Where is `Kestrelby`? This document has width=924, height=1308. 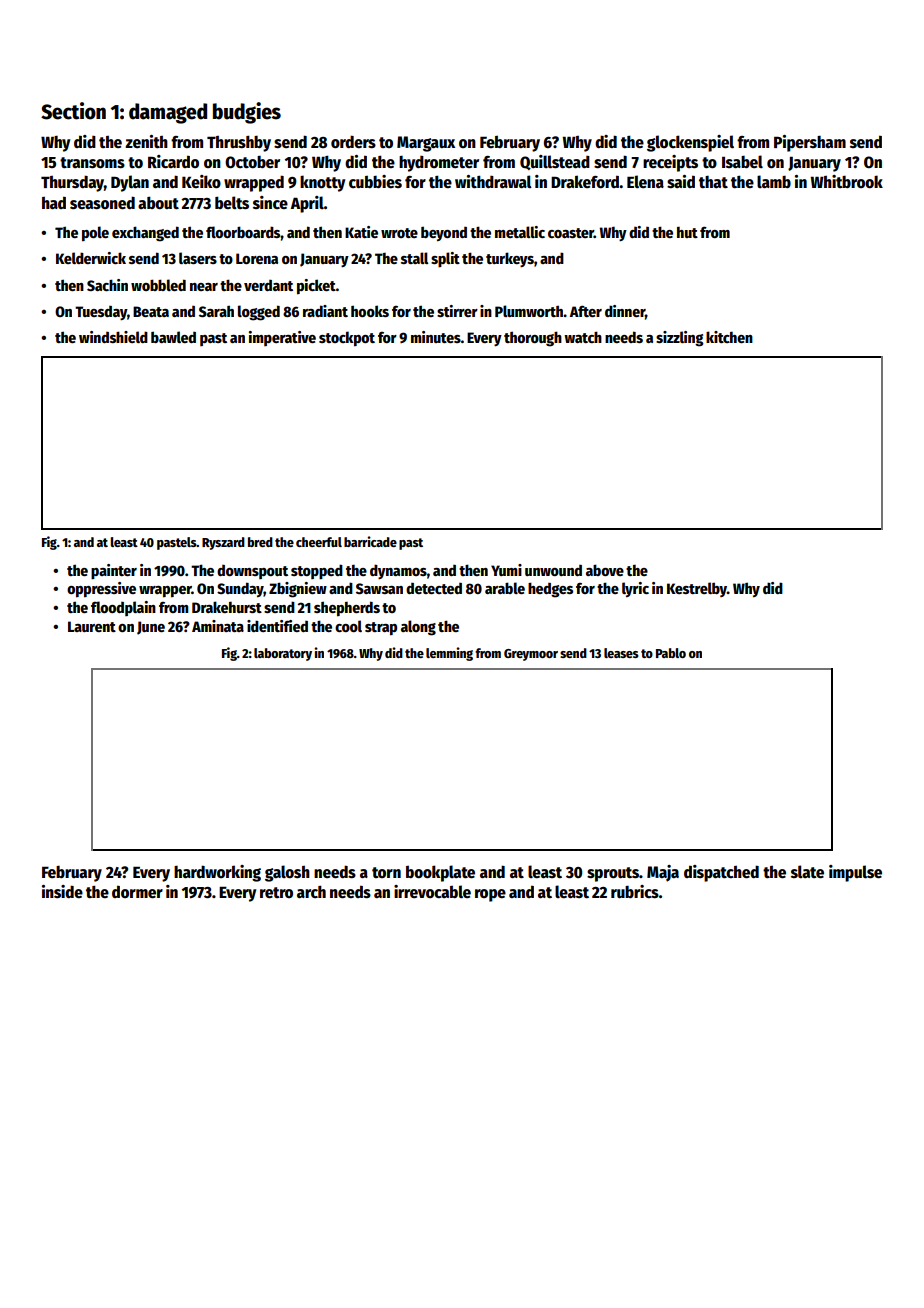
Kestrelby is located at coordinates (697, 589).
